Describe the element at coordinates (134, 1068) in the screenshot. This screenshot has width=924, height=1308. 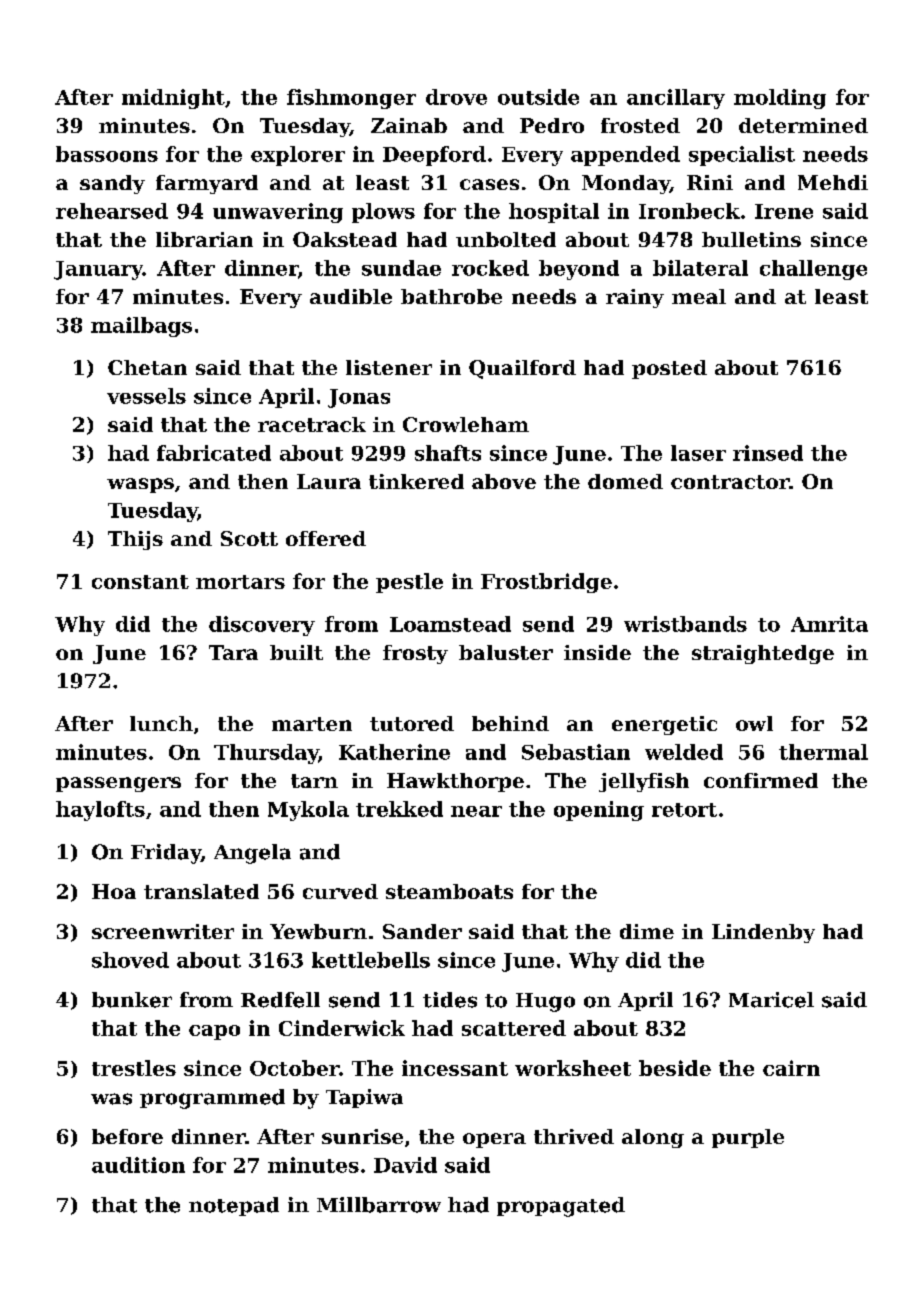
I see `trestles` at that location.
